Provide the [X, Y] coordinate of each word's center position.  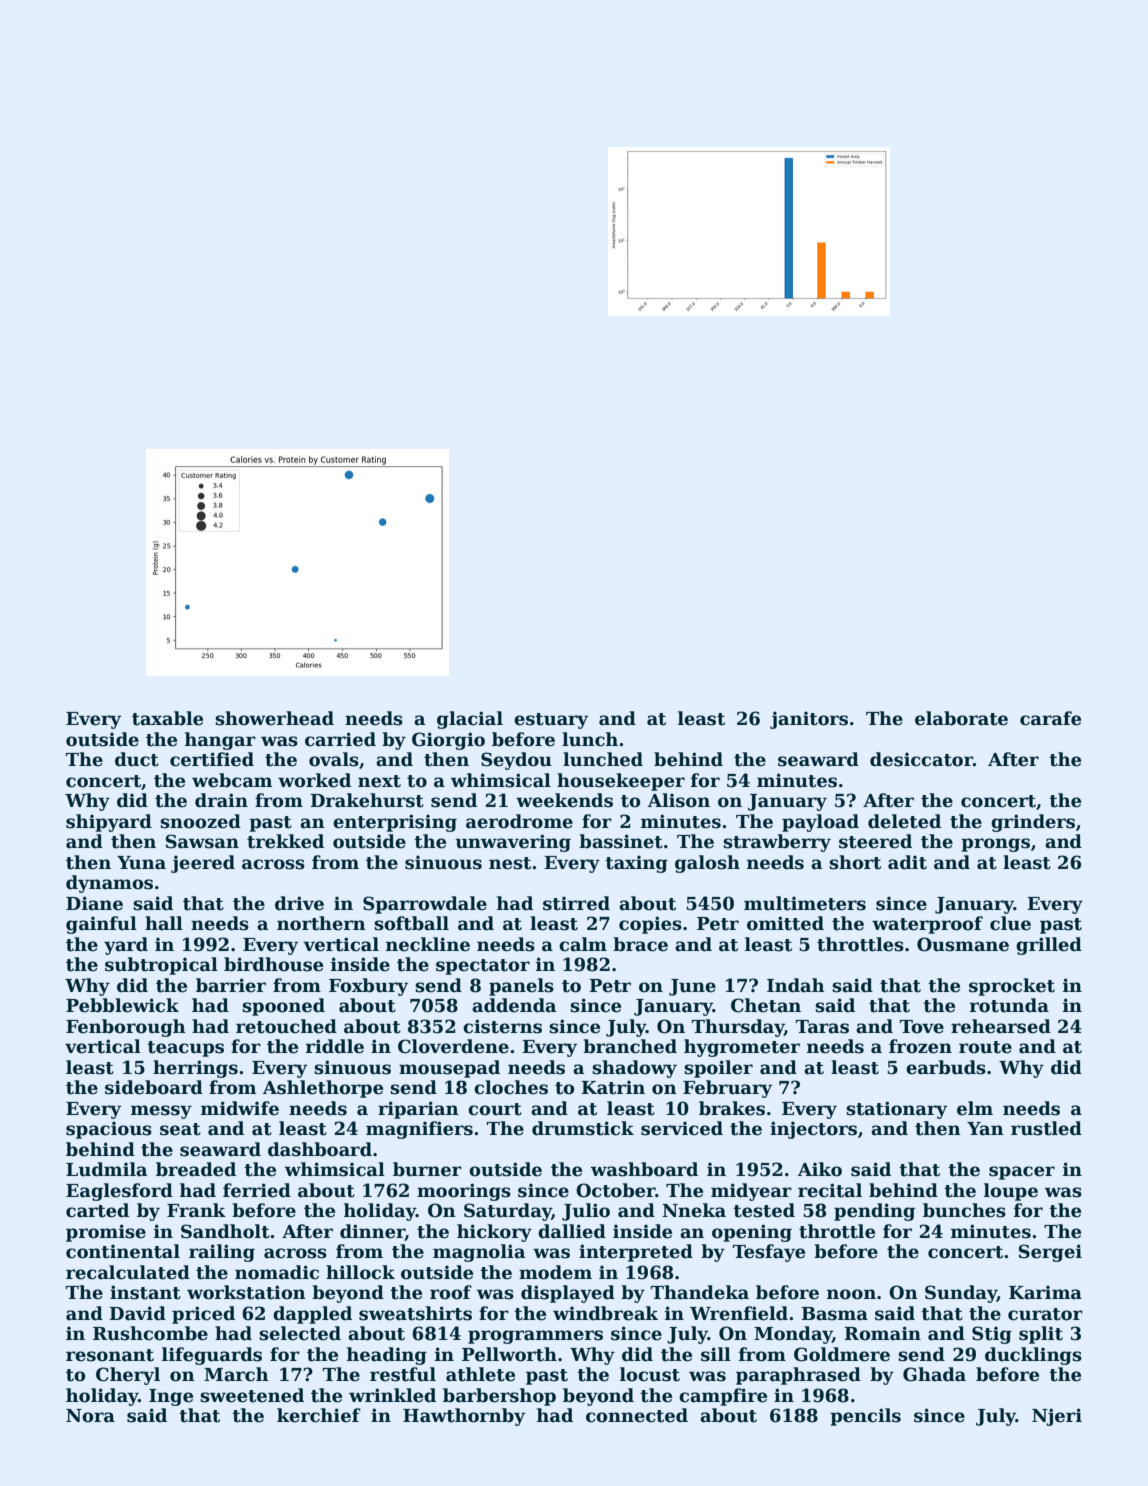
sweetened [252, 1395]
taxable [167, 718]
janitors [809, 720]
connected [637, 1415]
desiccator [921, 759]
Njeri [1057, 1417]
